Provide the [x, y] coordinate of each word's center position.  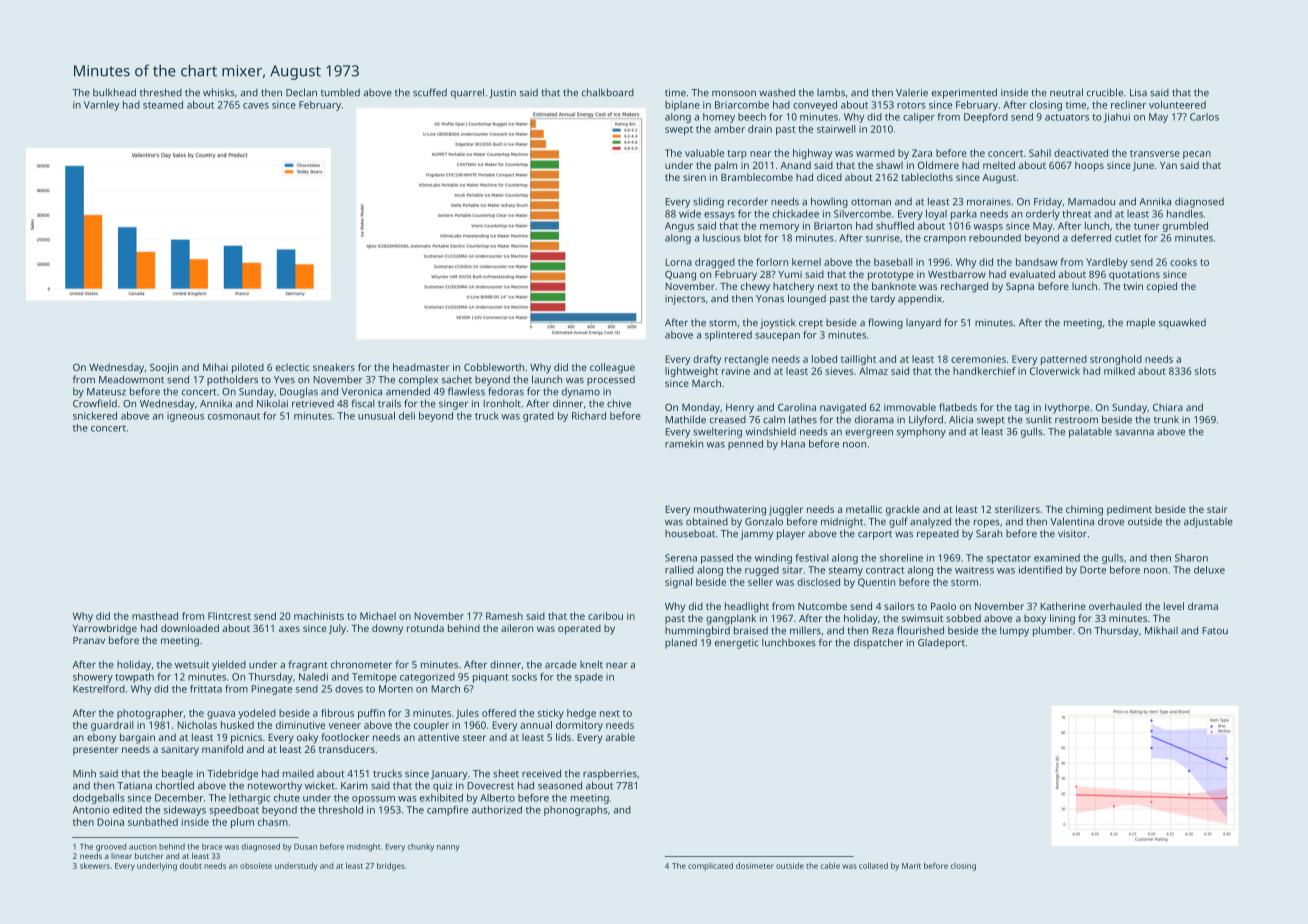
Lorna [678, 262]
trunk [1166, 420]
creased [728, 420]
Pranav [89, 640]
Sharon [1191, 558]
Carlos [1204, 117]
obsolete [256, 866]
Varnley [101, 106]
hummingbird [697, 631]
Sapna [1020, 287]
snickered [95, 416]
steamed [163, 105]
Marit [911, 866]
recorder [748, 202]
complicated [710, 866]
